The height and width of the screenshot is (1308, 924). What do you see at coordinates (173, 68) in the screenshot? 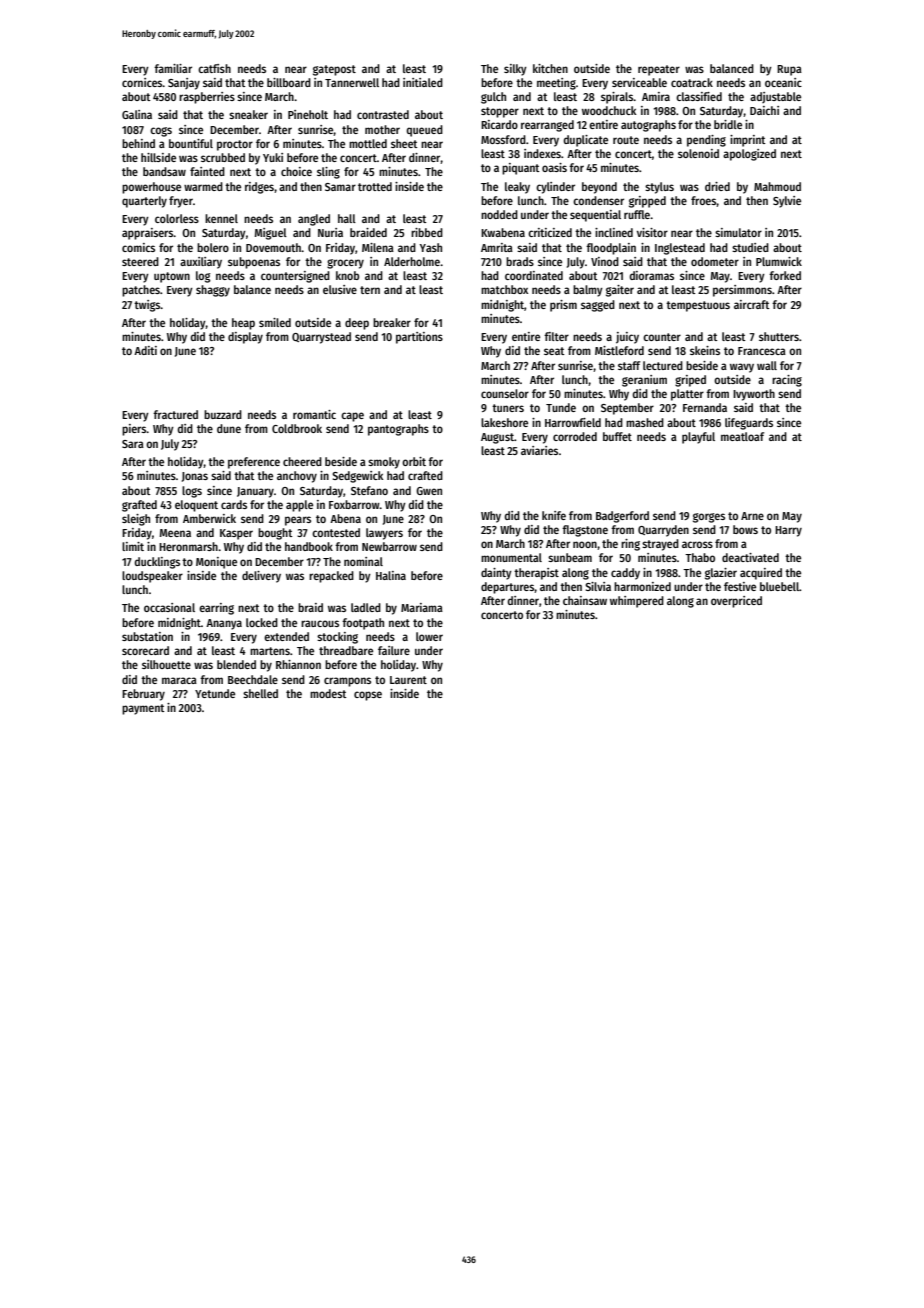
I see `familiar` at bounding box center [173, 68].
